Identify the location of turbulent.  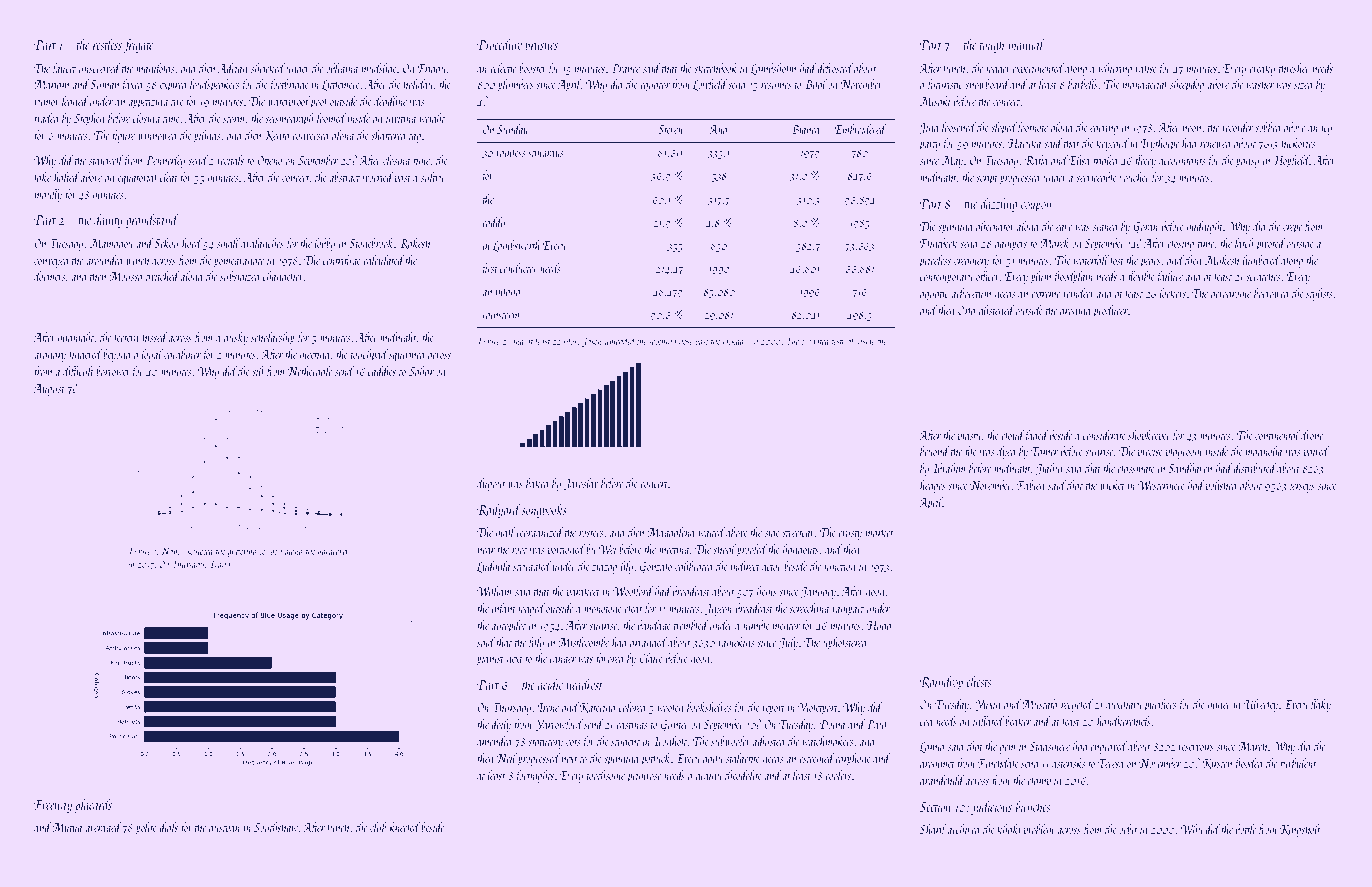
(1298, 763).
